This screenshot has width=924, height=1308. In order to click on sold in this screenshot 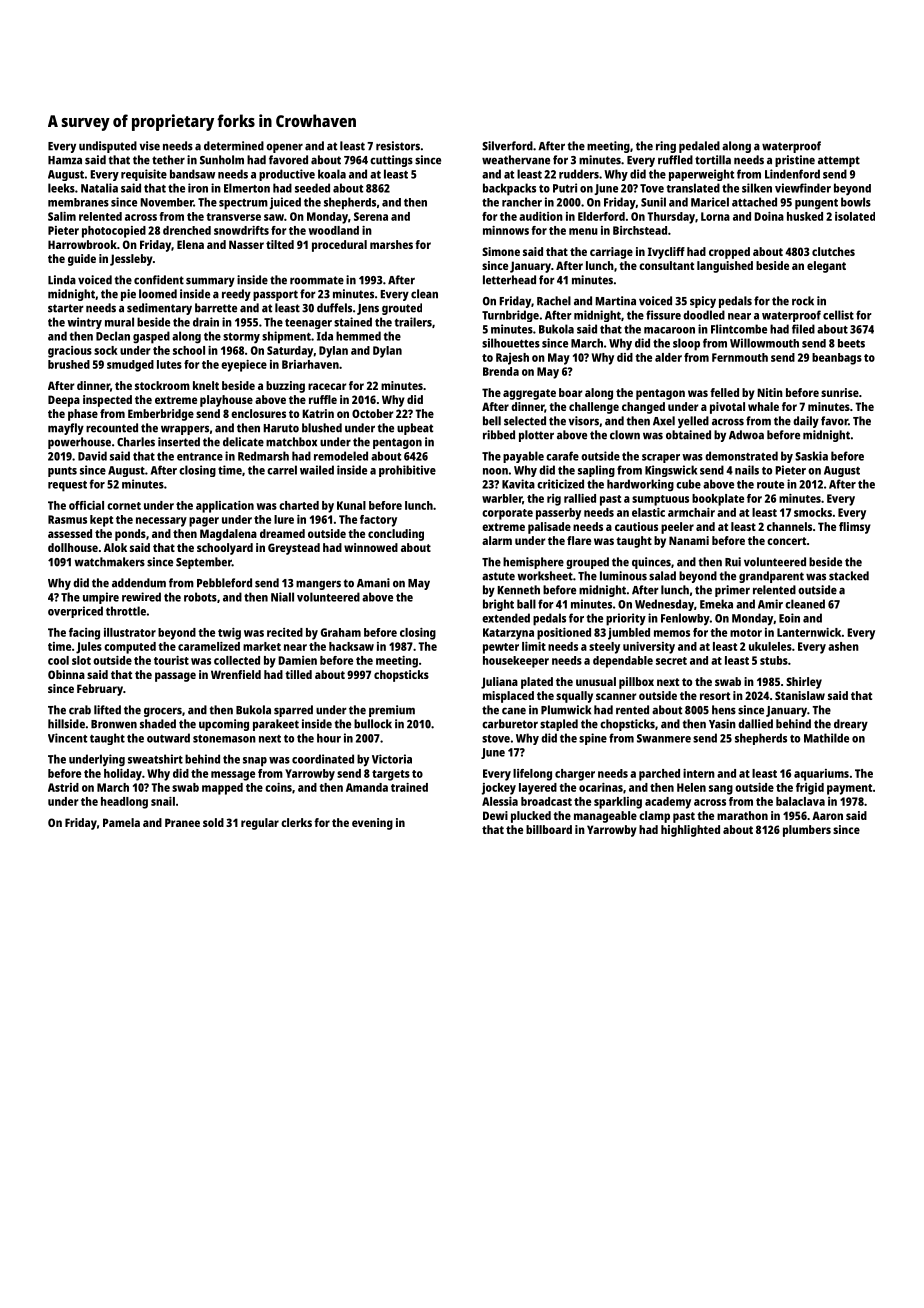, I will do `click(213, 822)`.
